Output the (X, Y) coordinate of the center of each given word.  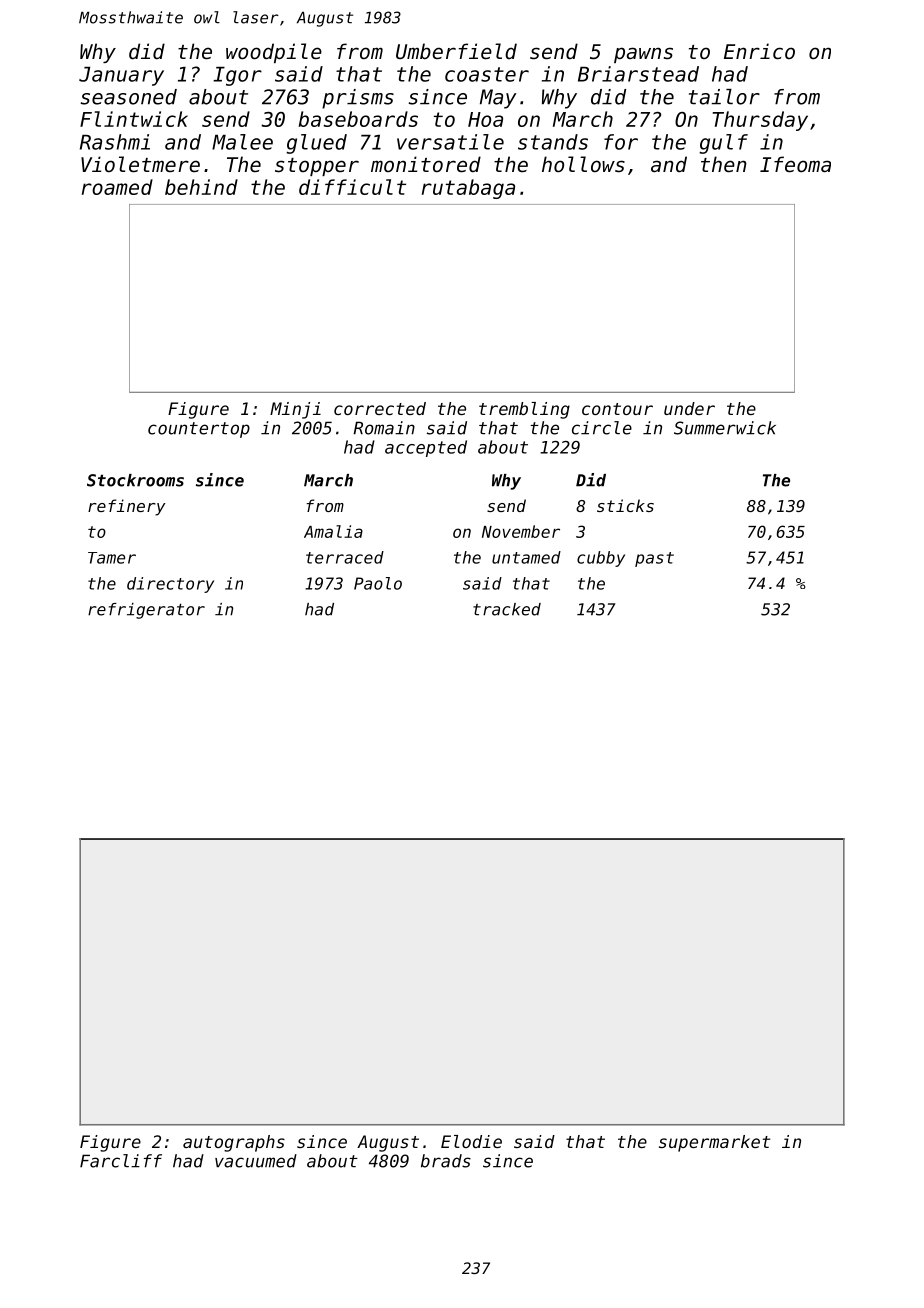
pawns (643, 55)
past (654, 559)
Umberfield (456, 51)
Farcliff (121, 1161)
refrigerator (146, 611)
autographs (234, 1143)
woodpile (274, 53)
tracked (507, 609)
